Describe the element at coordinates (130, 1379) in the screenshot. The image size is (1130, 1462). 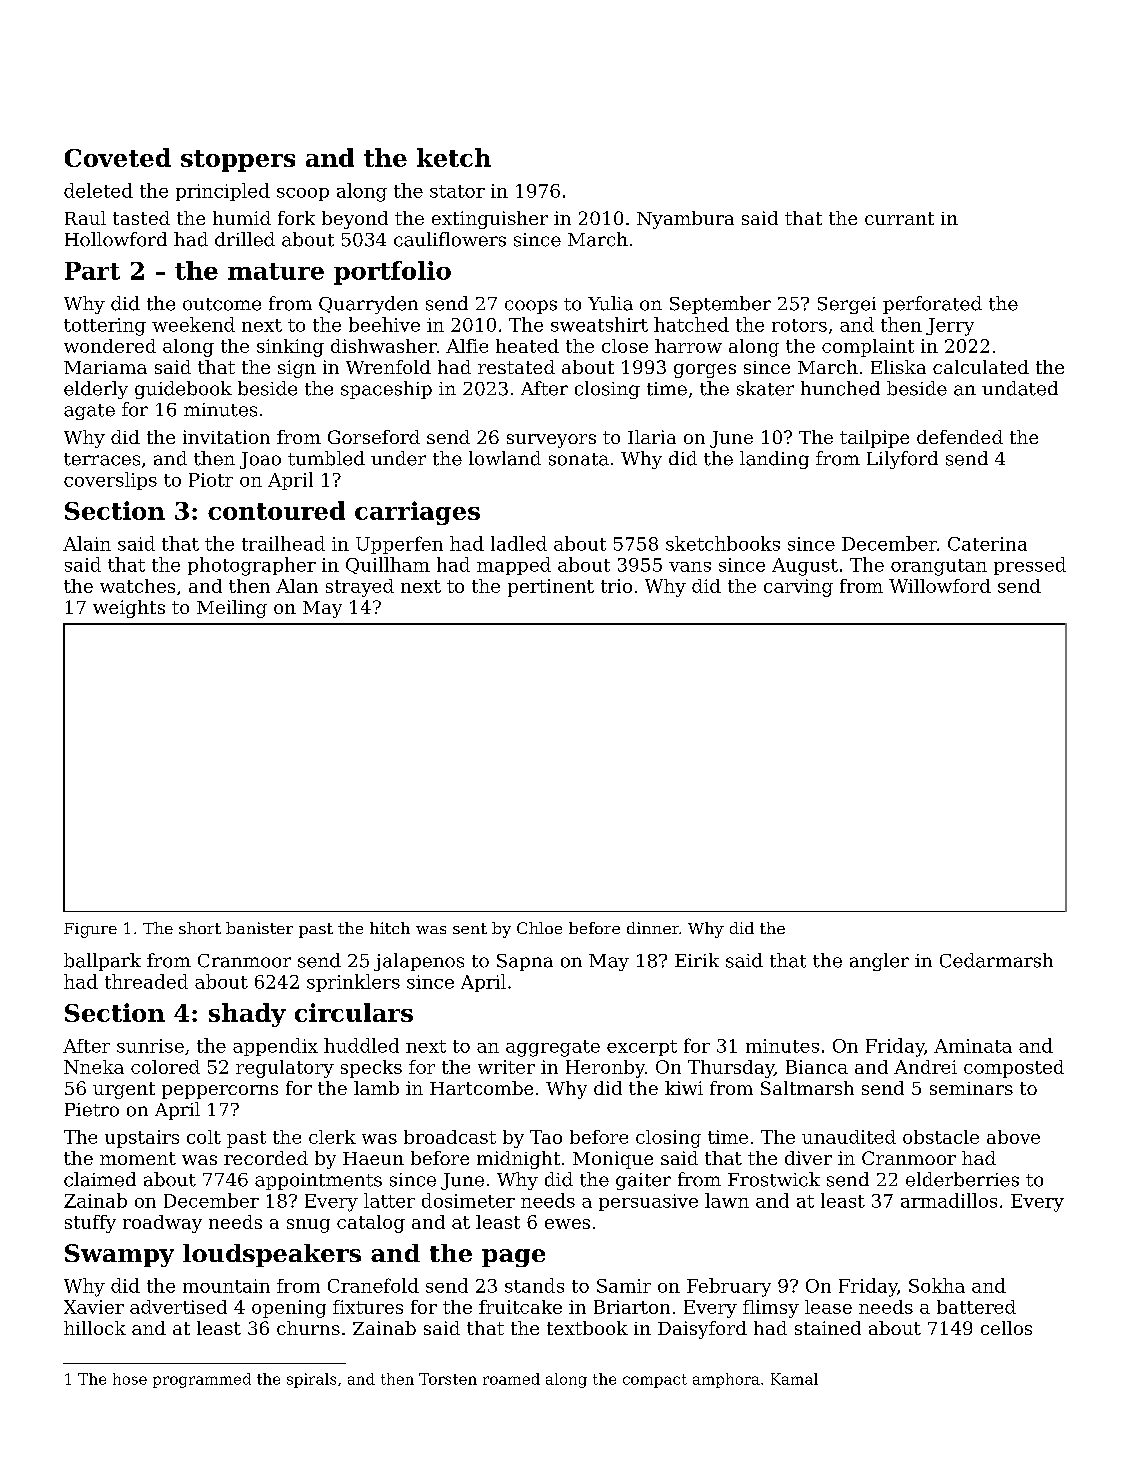
I see `hose` at that location.
